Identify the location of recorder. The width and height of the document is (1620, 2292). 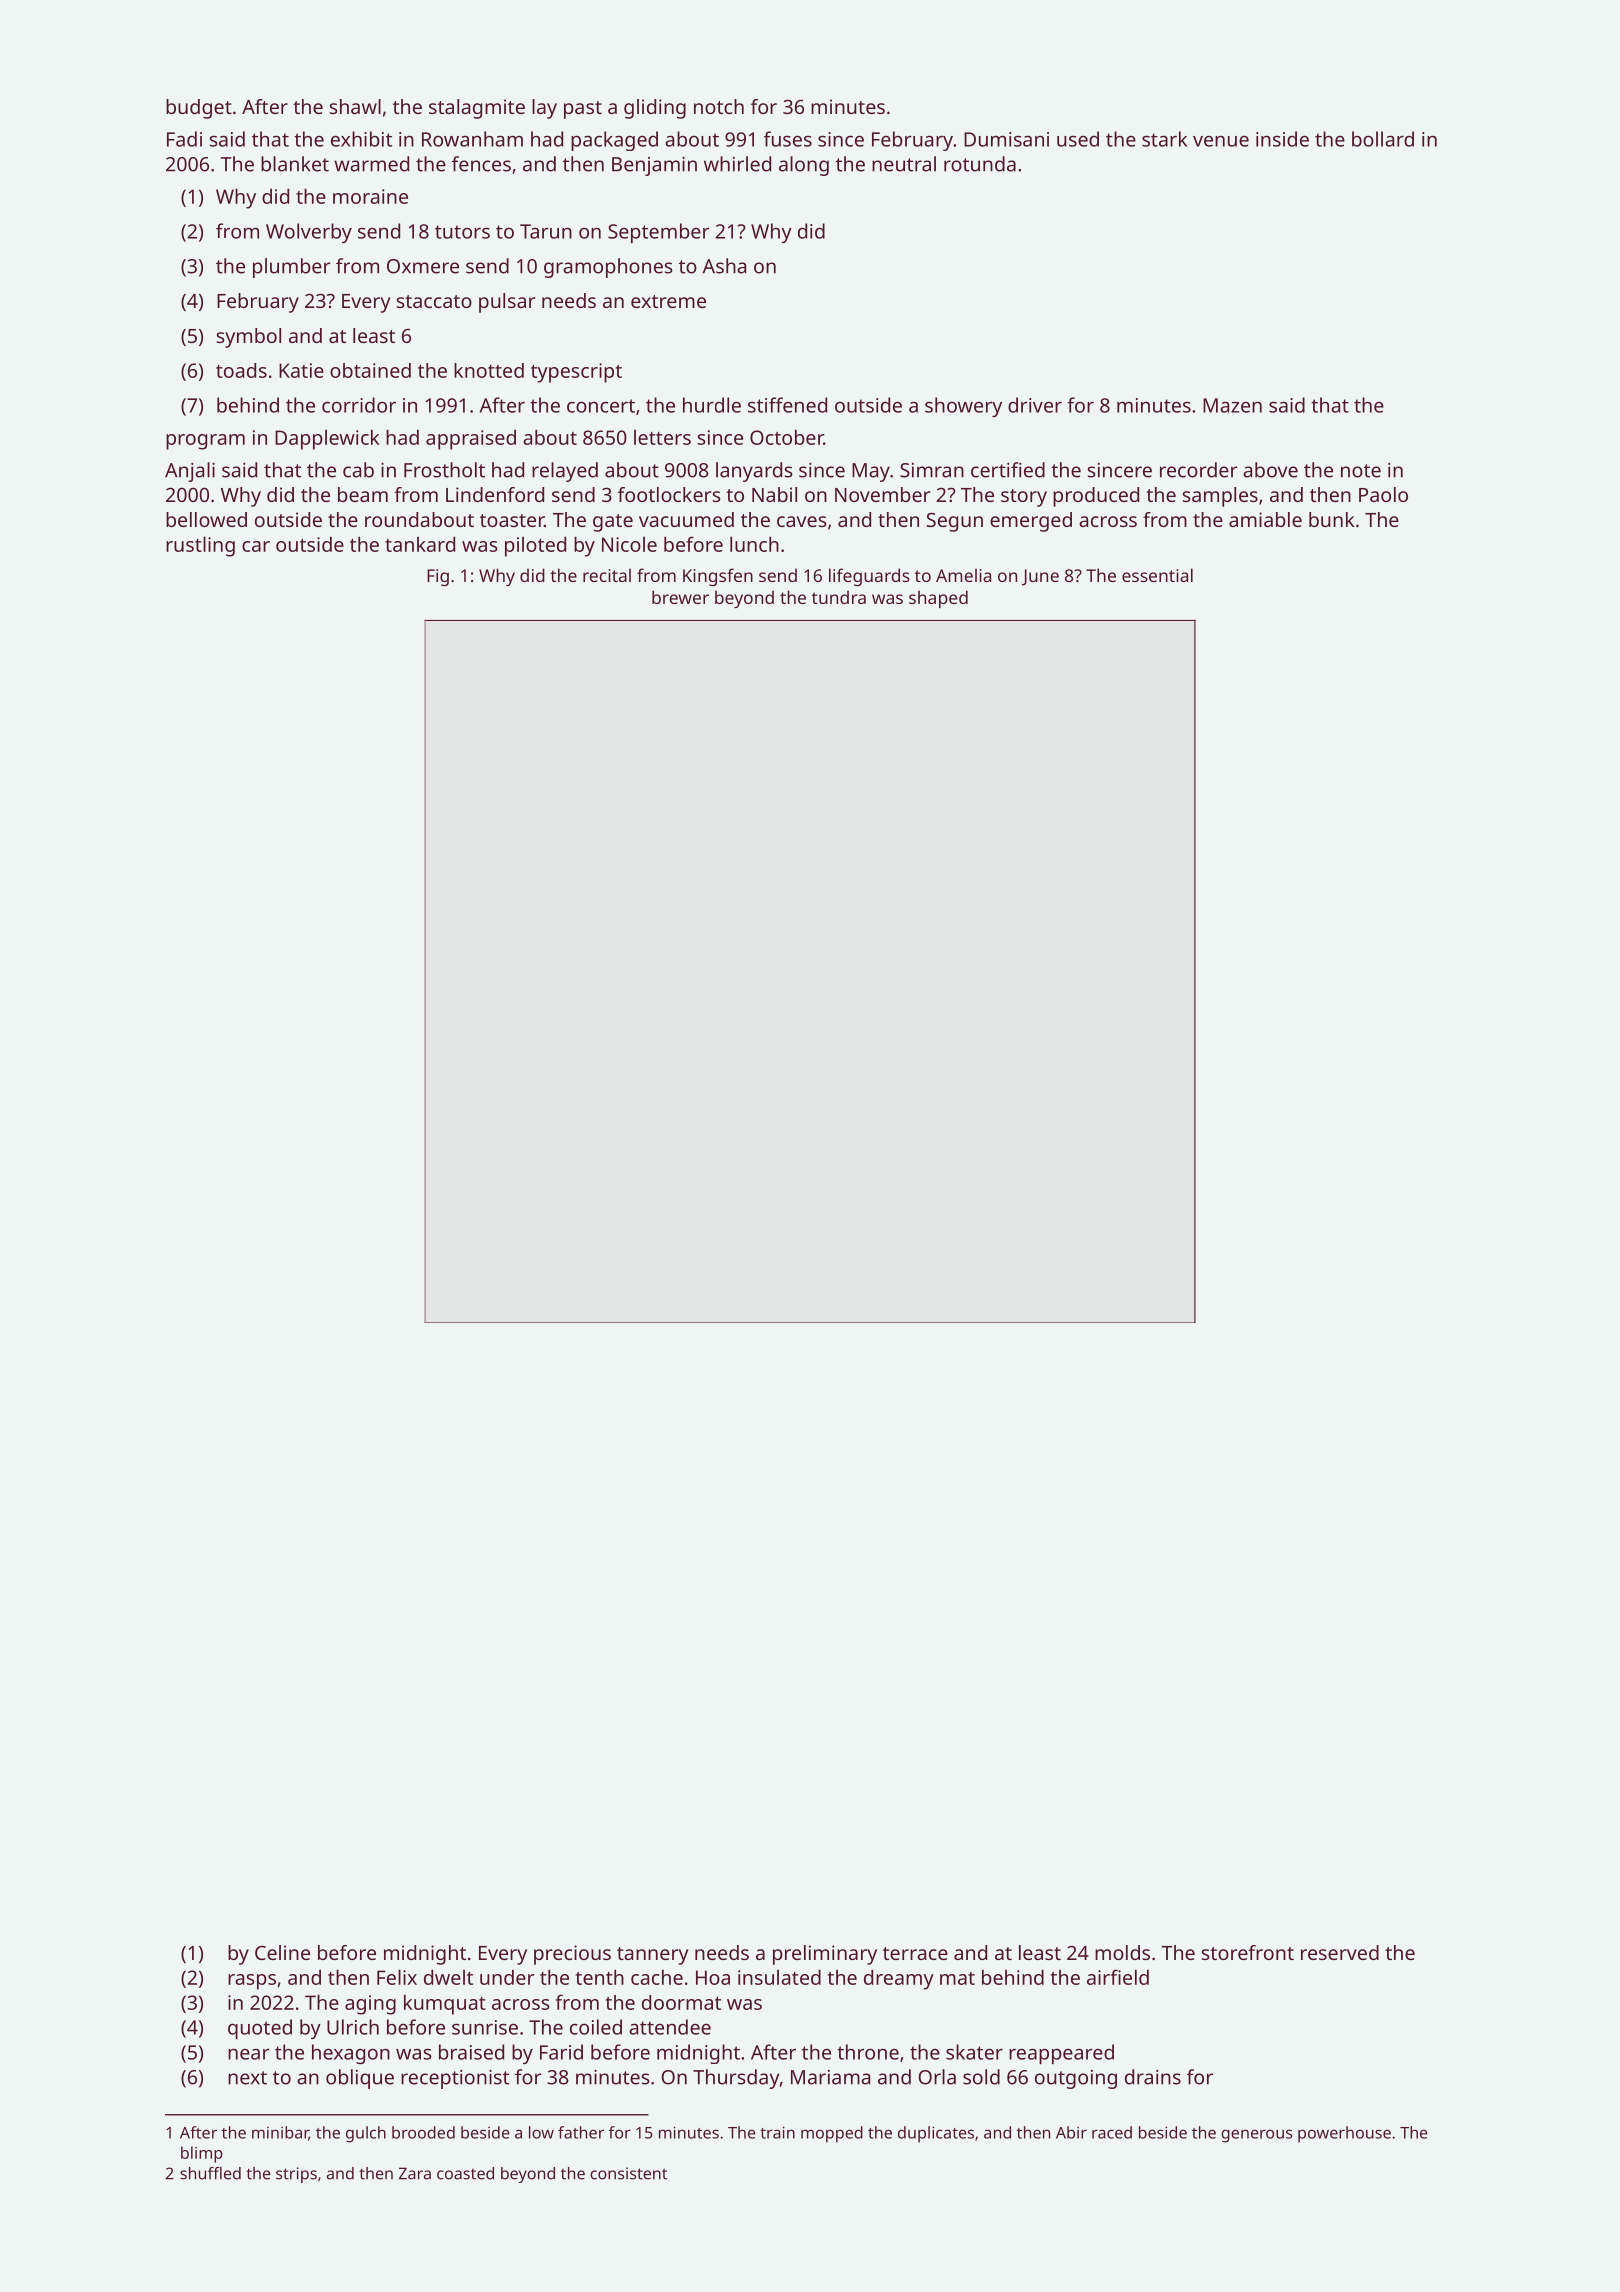
(1198, 470).
